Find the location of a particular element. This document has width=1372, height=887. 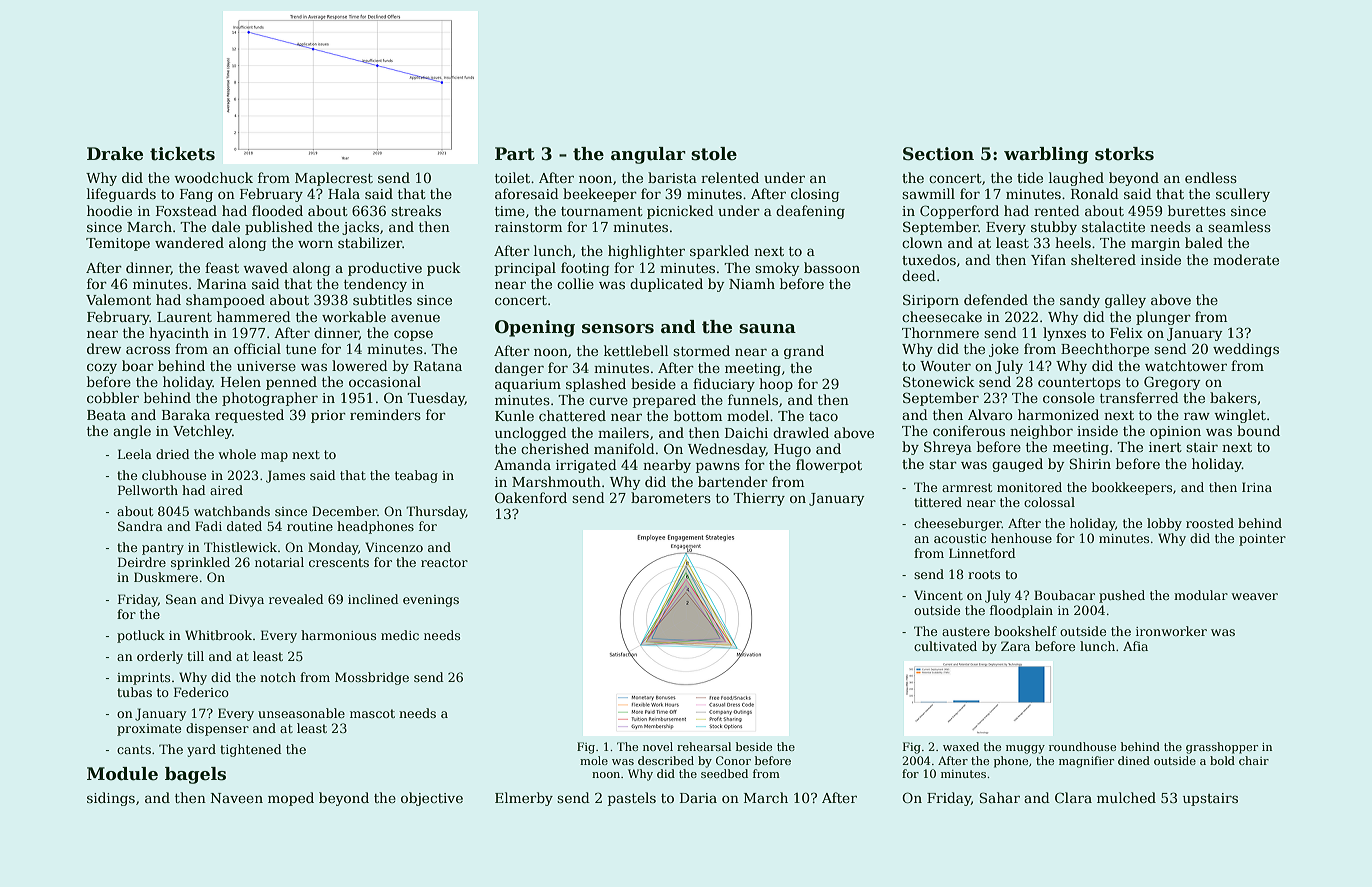

universe is located at coordinates (266, 366).
